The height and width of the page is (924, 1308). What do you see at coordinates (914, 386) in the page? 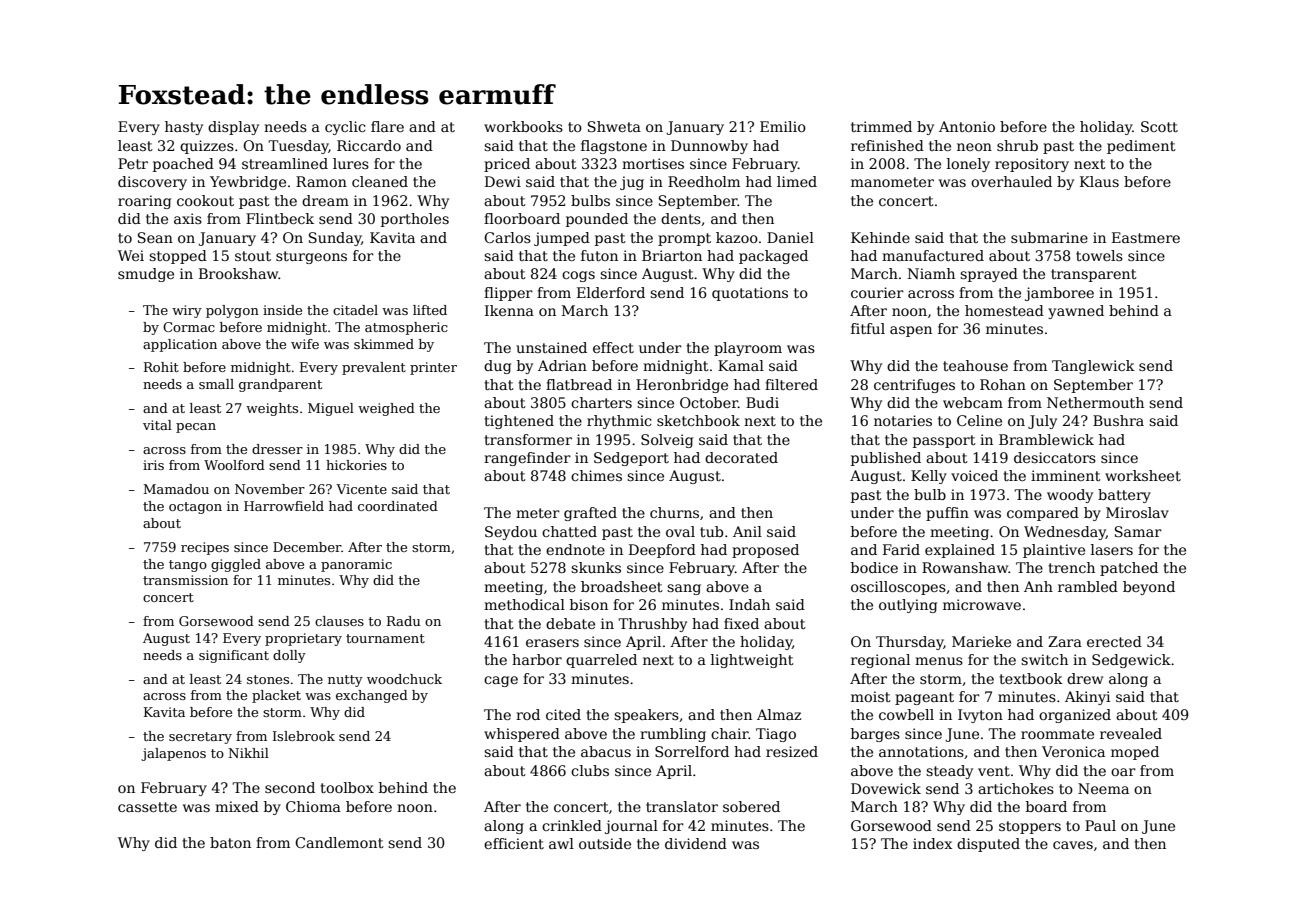
I see `centrifuges` at bounding box center [914, 386].
